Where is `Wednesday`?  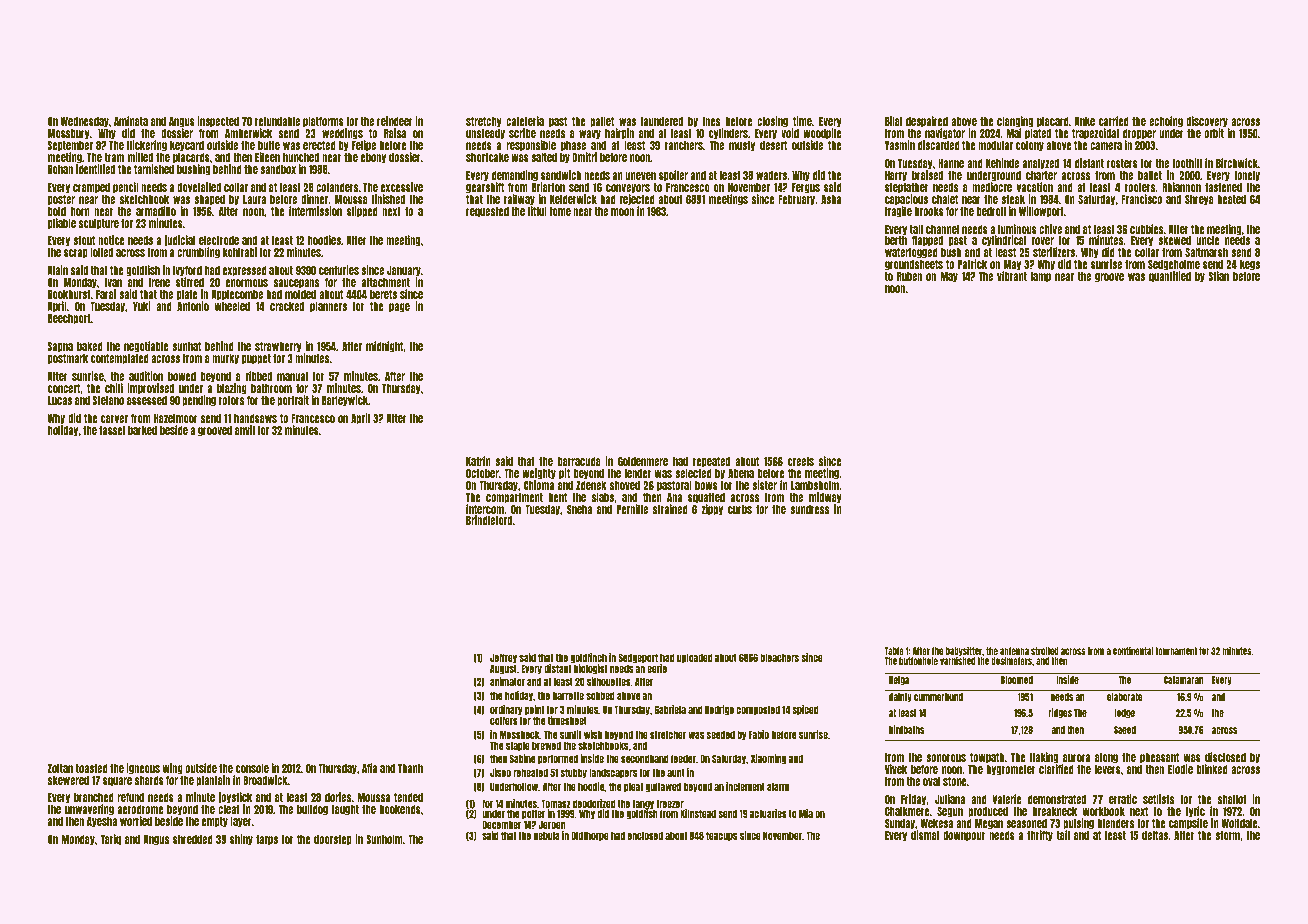
Wednesday is located at coordinates (84, 122).
